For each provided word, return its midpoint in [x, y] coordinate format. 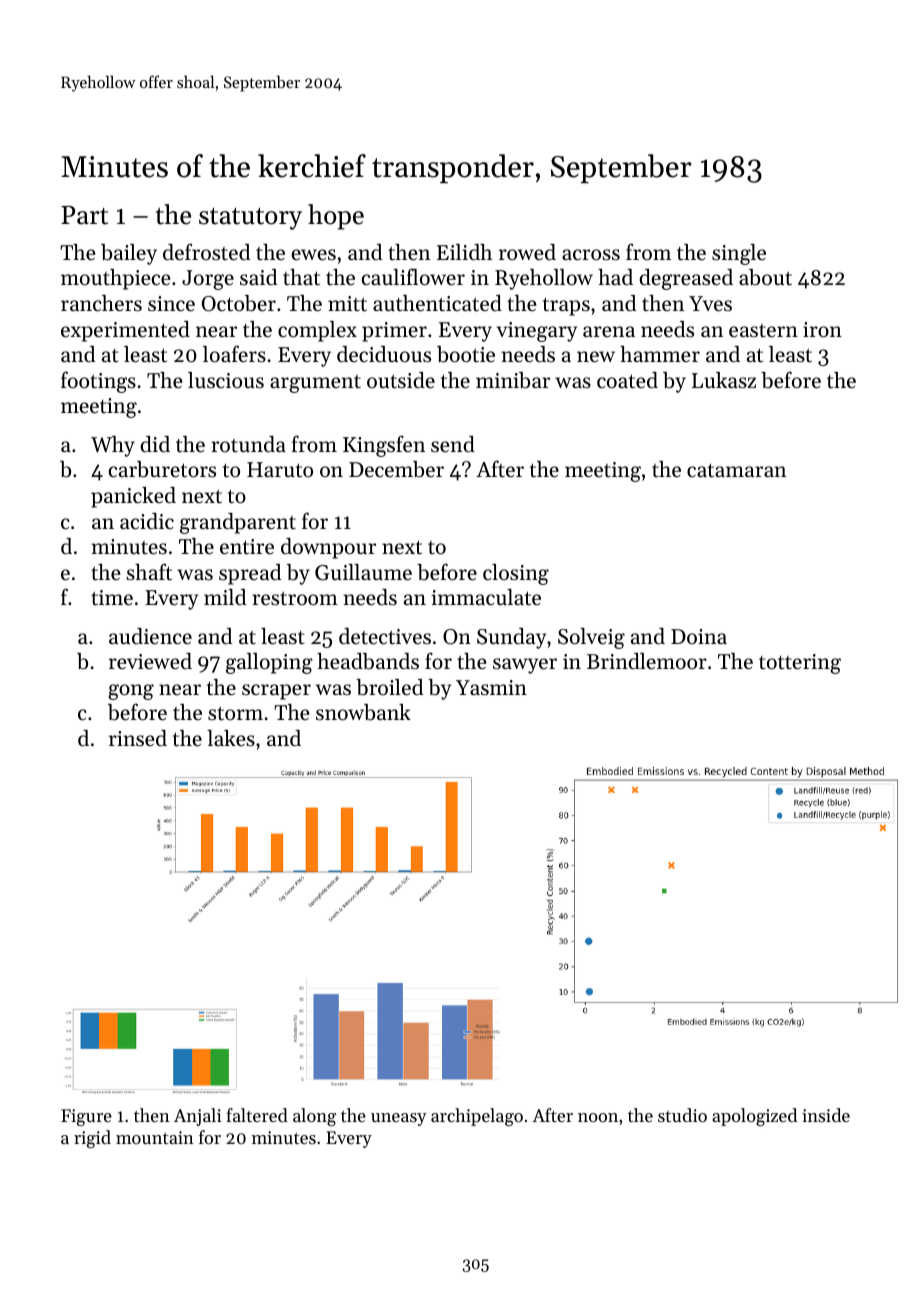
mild [225, 597]
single [739, 254]
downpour [328, 548]
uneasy [399, 1119]
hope [336, 217]
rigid [92, 1139]
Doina [699, 636]
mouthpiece [116, 279]
